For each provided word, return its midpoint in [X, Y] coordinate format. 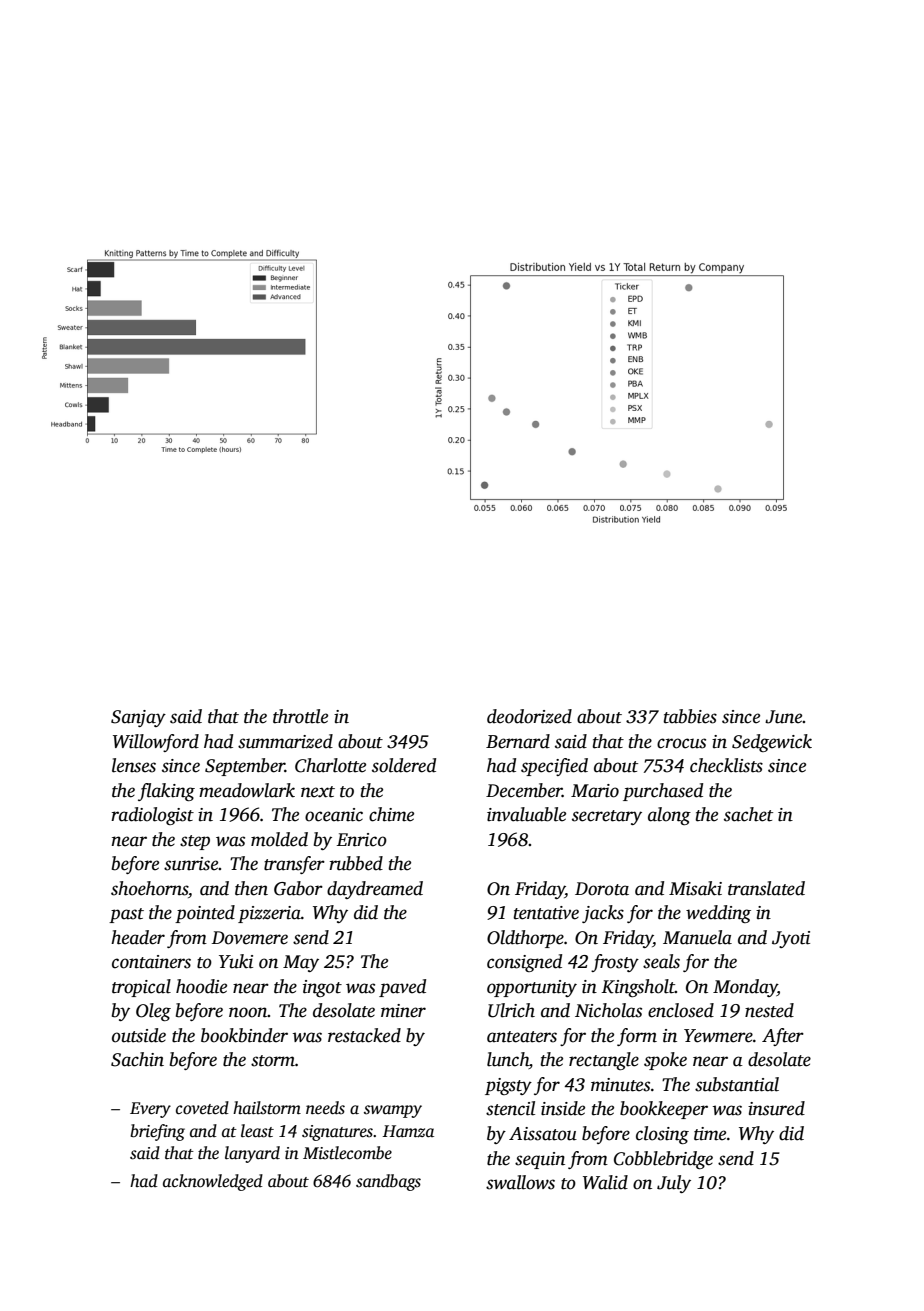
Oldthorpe [525, 939]
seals [661, 961]
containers [151, 962]
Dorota [602, 889]
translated [766, 888]
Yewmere [718, 1036]
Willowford [156, 743]
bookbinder [244, 1035]
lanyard [252, 1154]
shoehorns [149, 888]
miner [403, 1011]
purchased [663, 792]
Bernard [518, 741]
